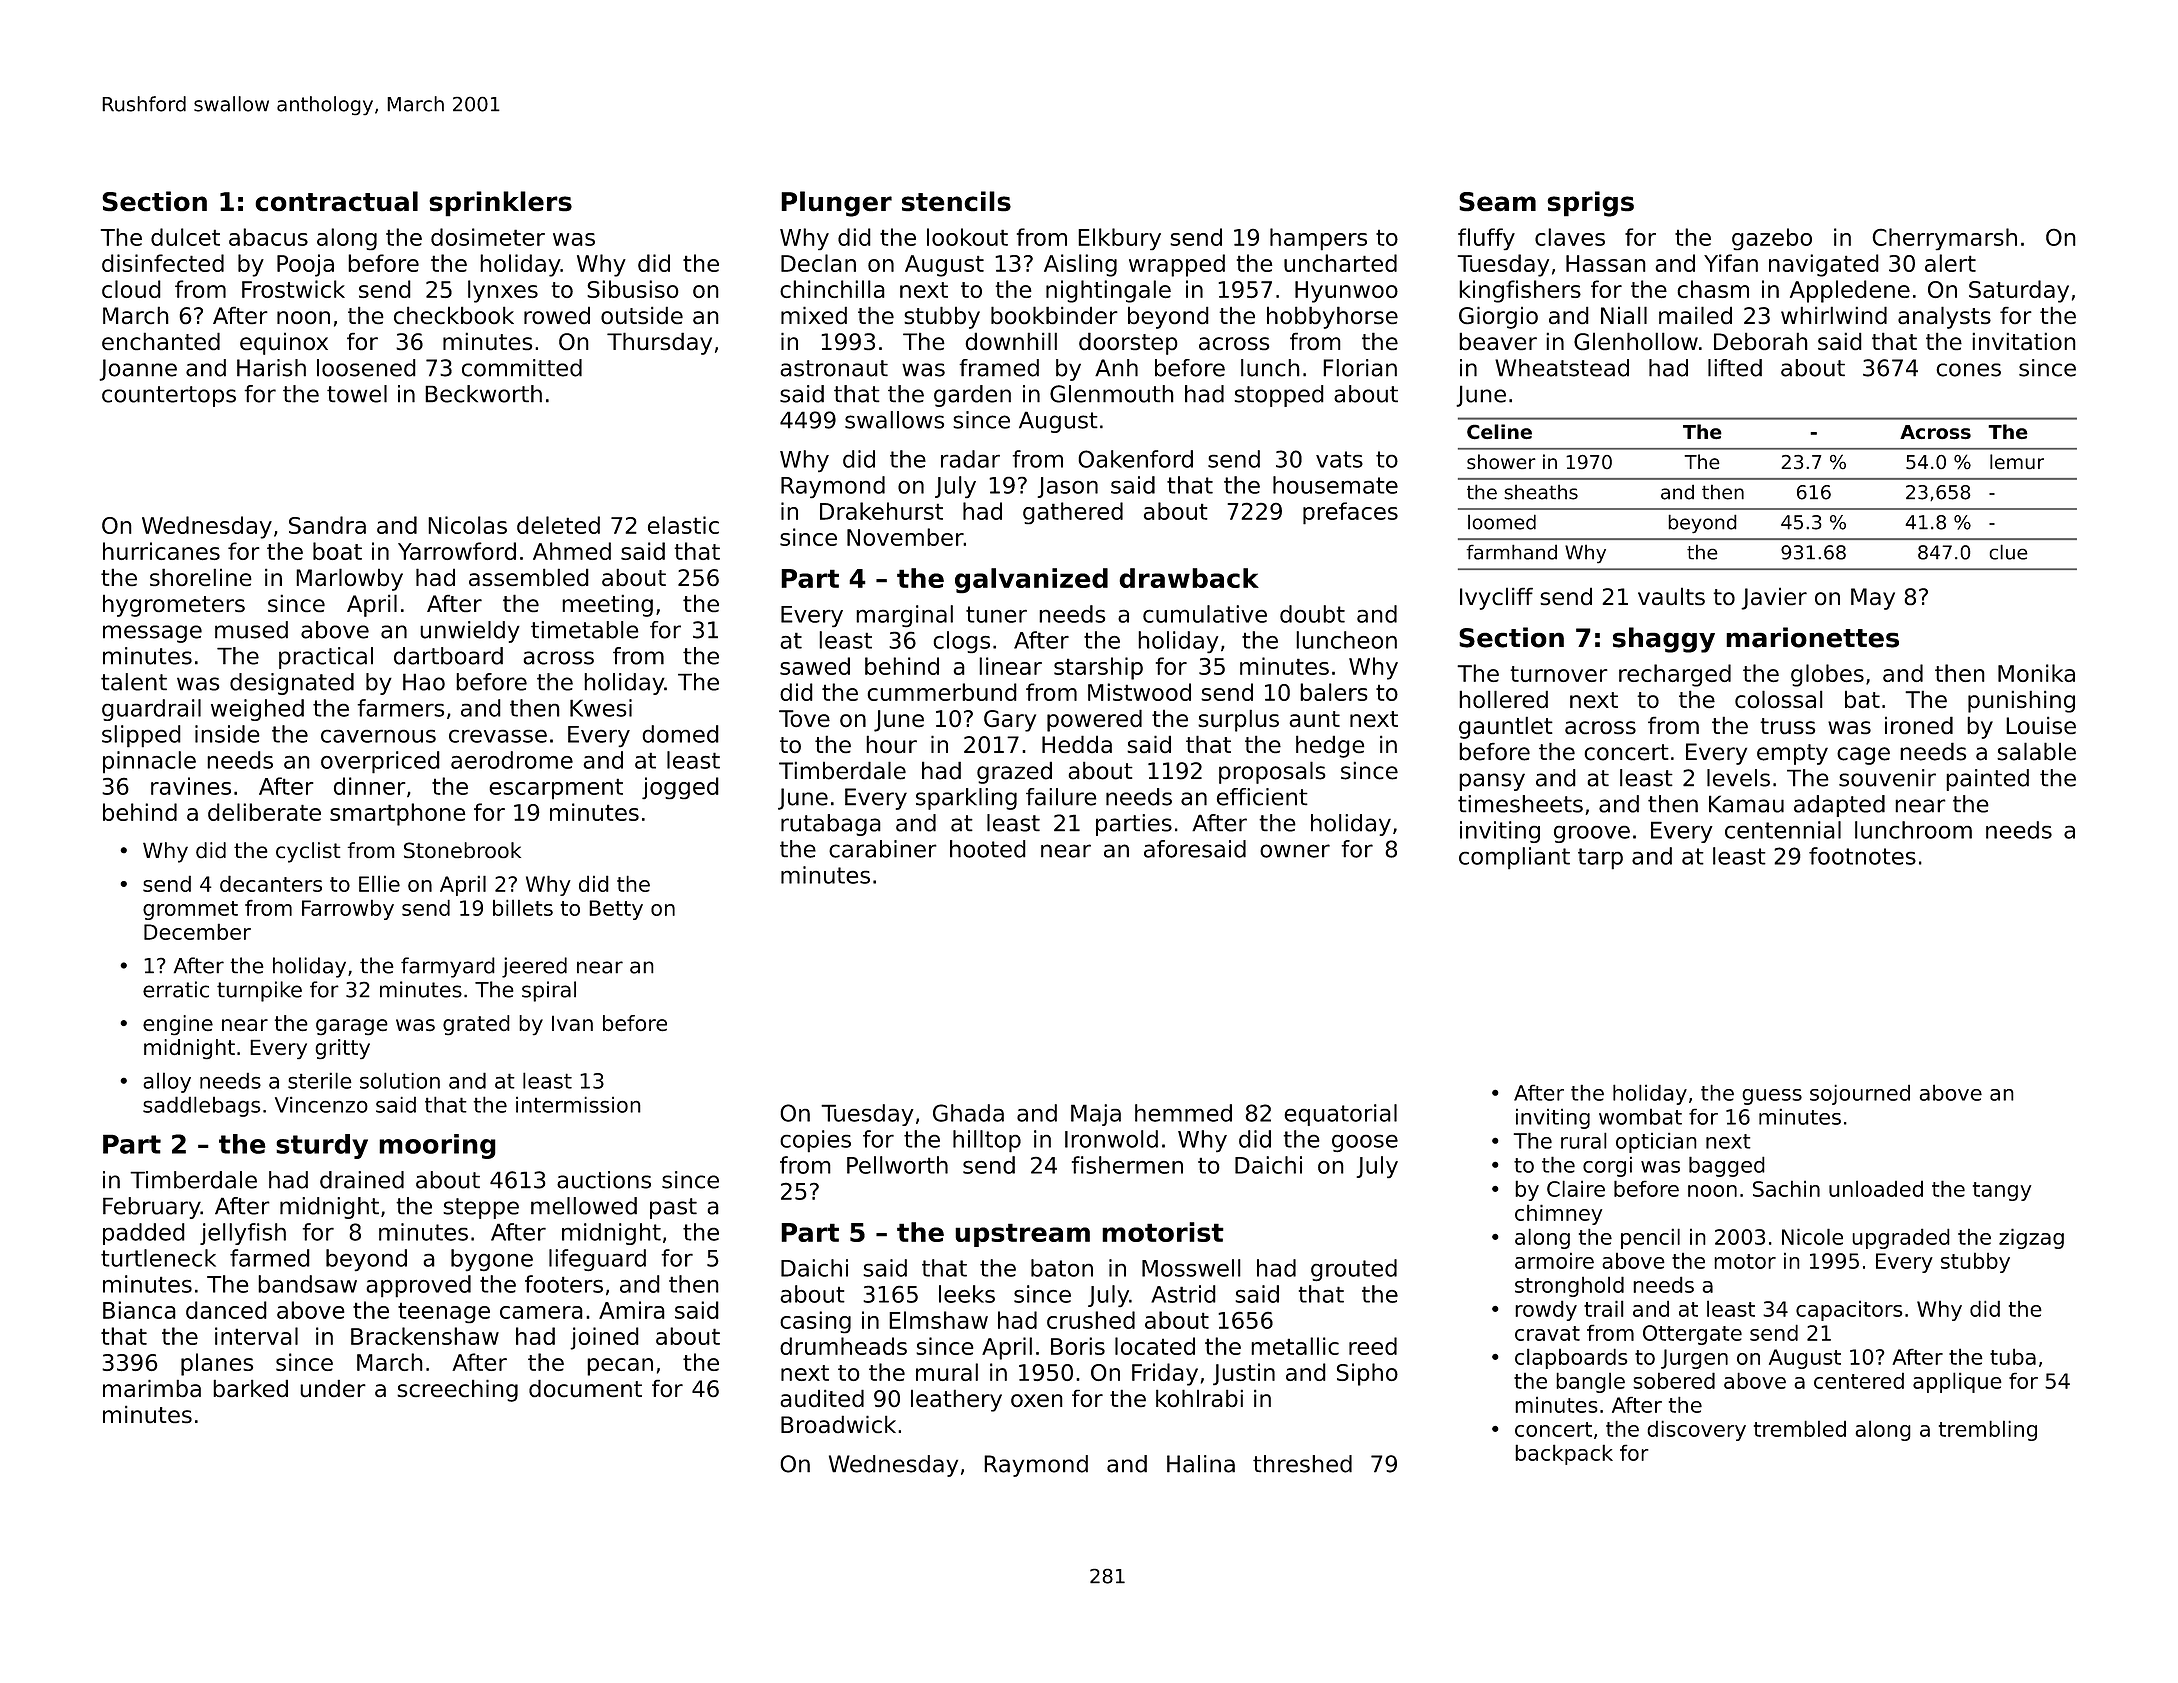  I want to click on marimba, so click(152, 1388).
